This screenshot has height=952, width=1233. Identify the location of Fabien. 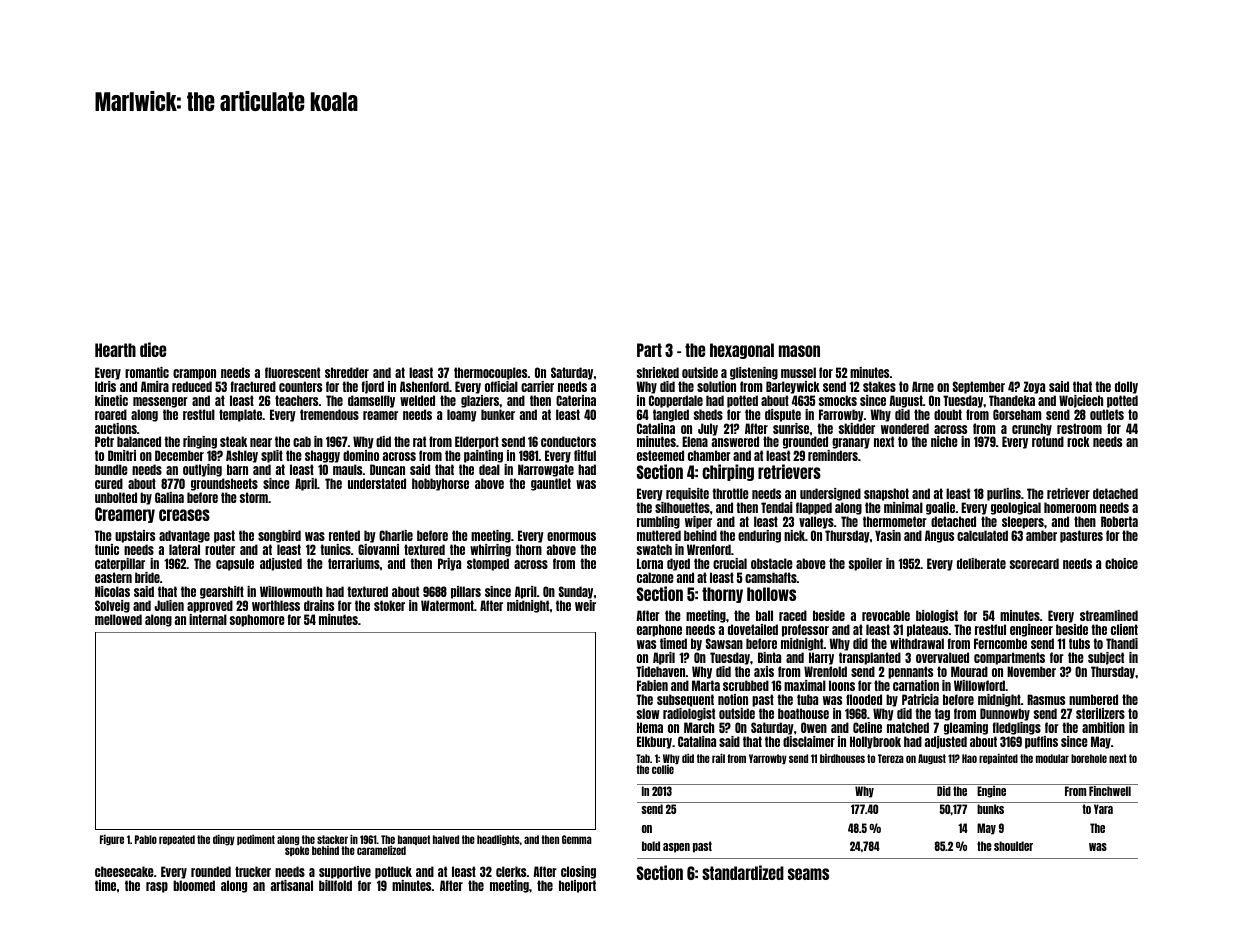
(652, 685).
